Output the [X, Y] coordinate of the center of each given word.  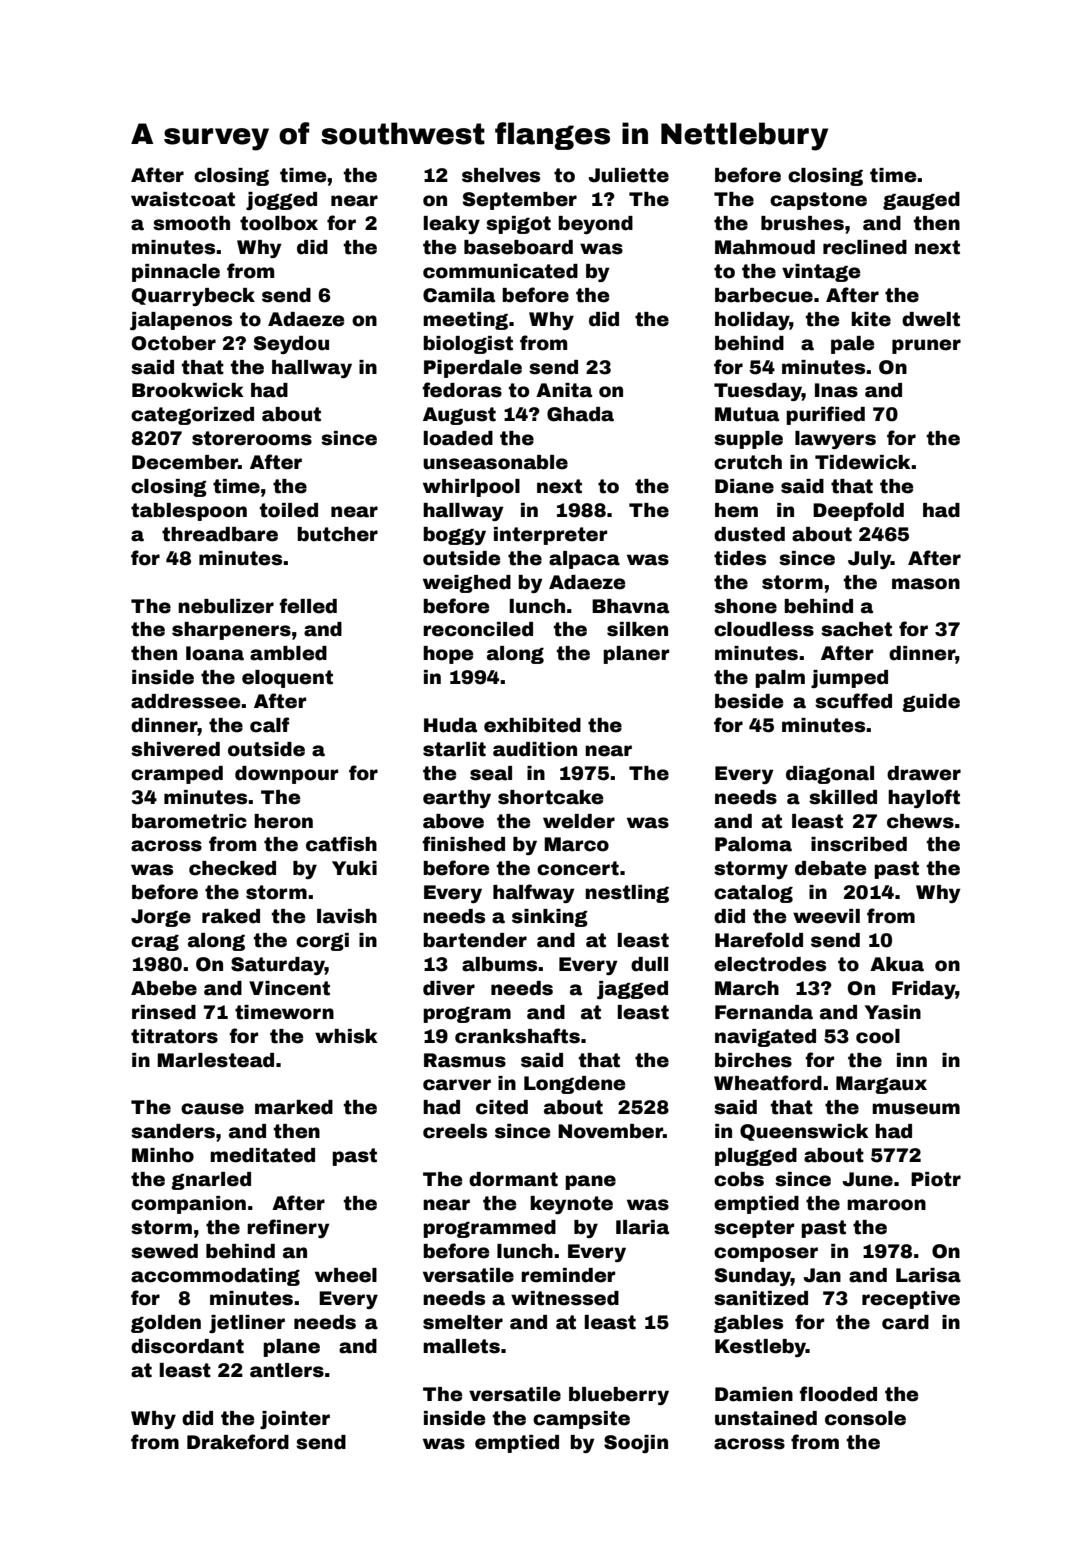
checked [232, 868]
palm [780, 679]
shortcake [550, 797]
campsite [581, 1420]
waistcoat [183, 199]
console [865, 1418]
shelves [501, 175]
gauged [921, 201]
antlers [287, 1370]
